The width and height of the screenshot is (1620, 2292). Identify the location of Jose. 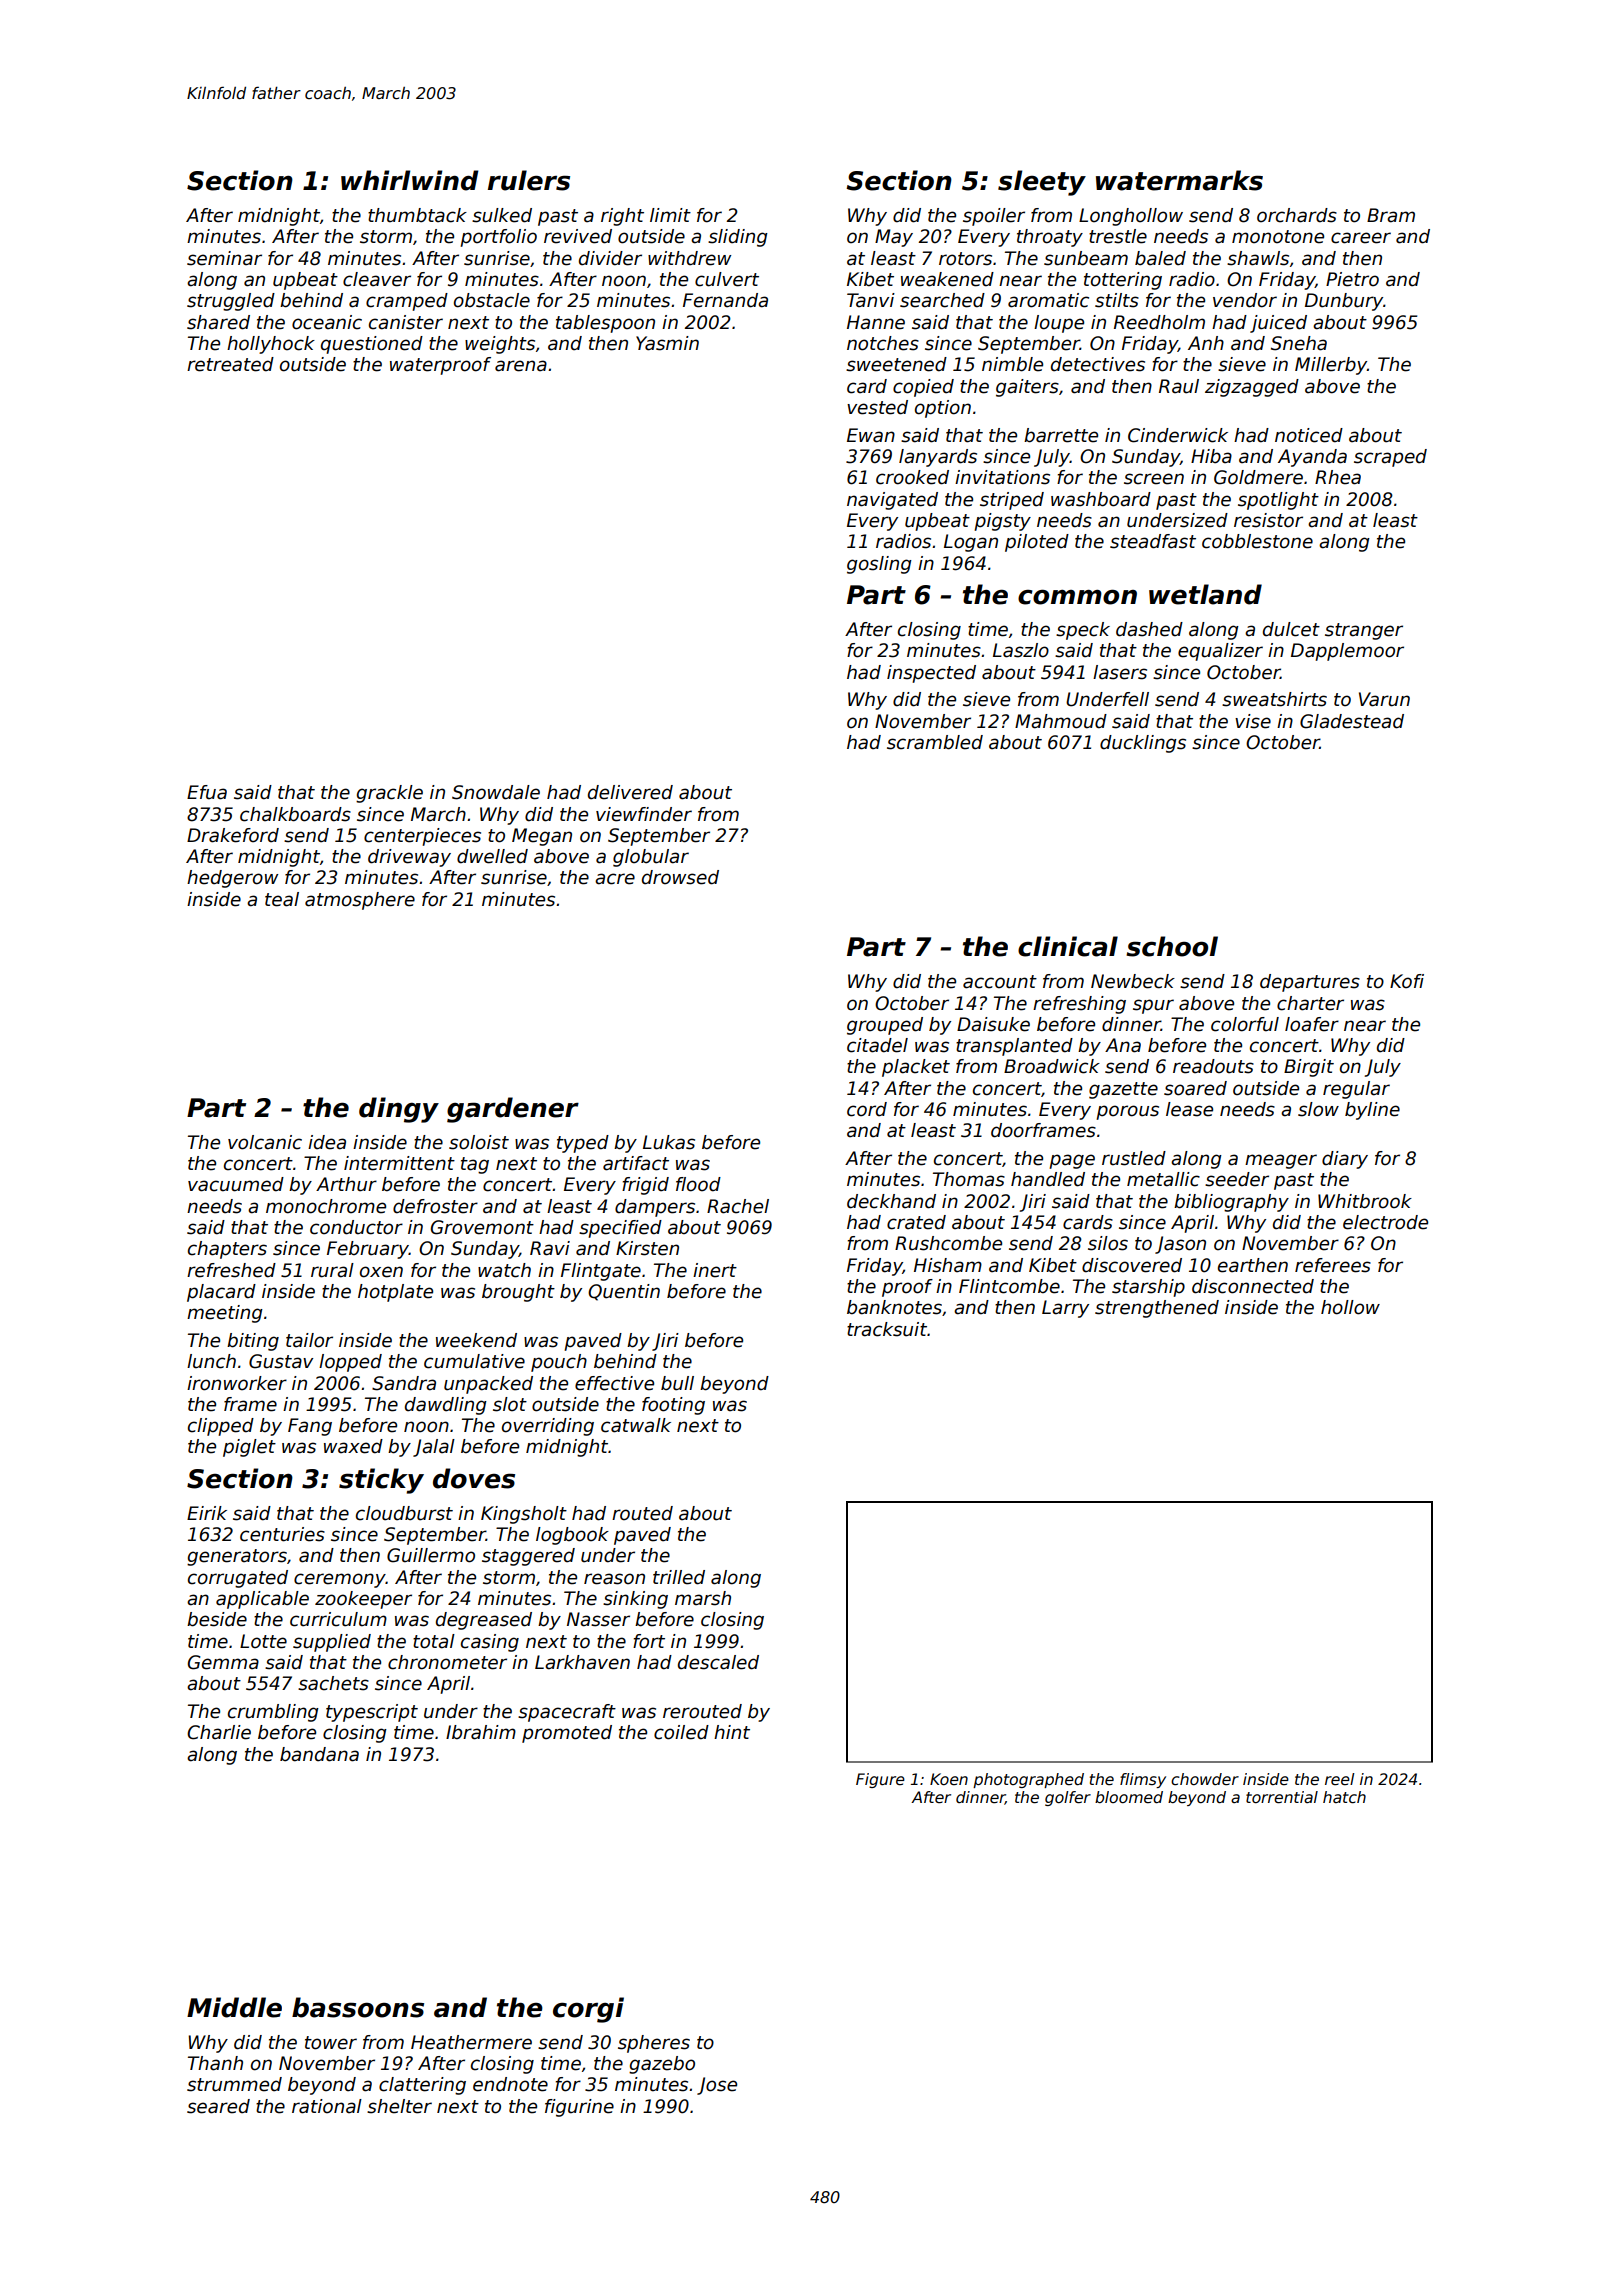
(717, 2086).
